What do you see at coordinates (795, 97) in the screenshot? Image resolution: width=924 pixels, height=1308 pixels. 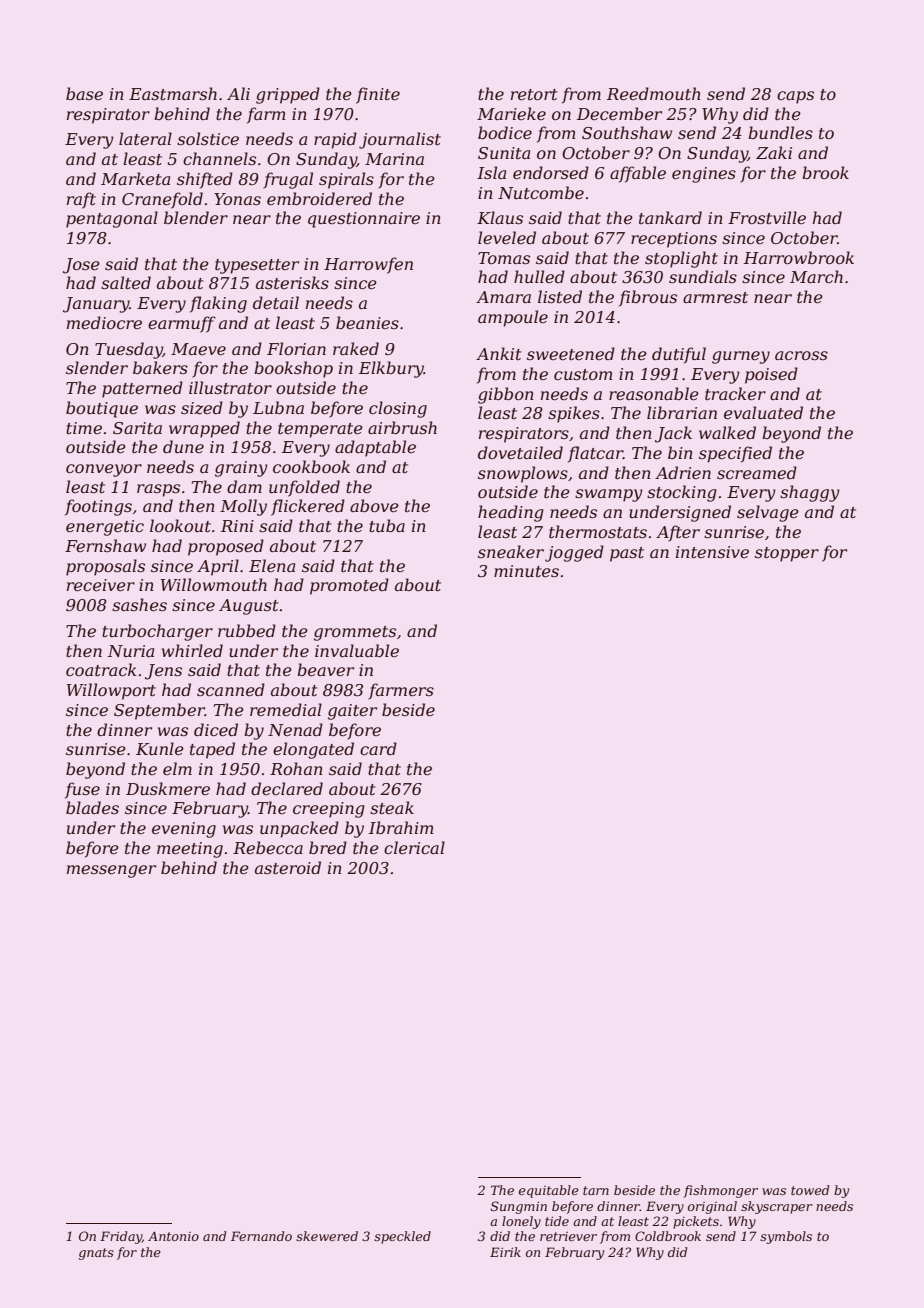 I see `caps` at bounding box center [795, 97].
